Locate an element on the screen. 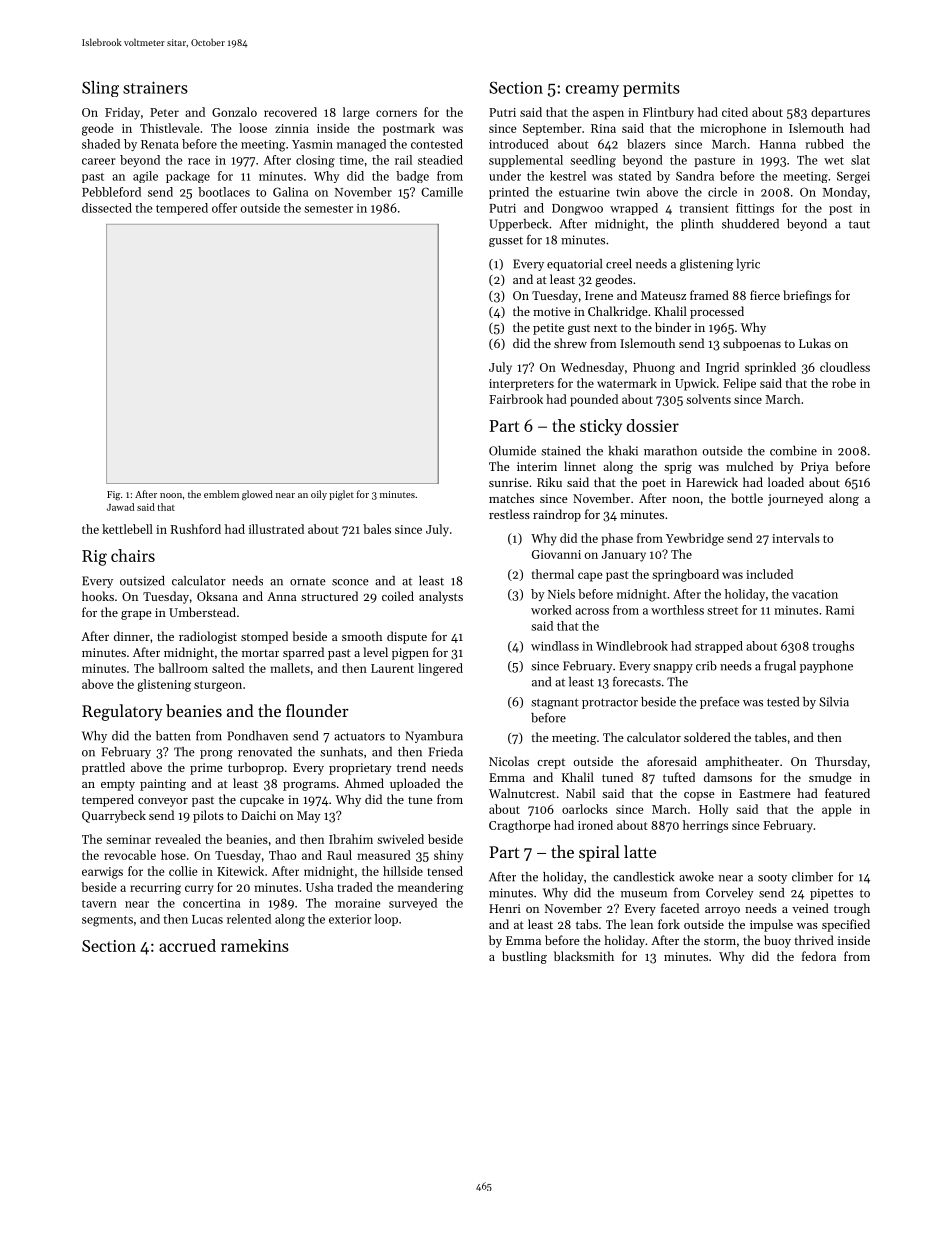  blacksmith is located at coordinates (584, 956).
